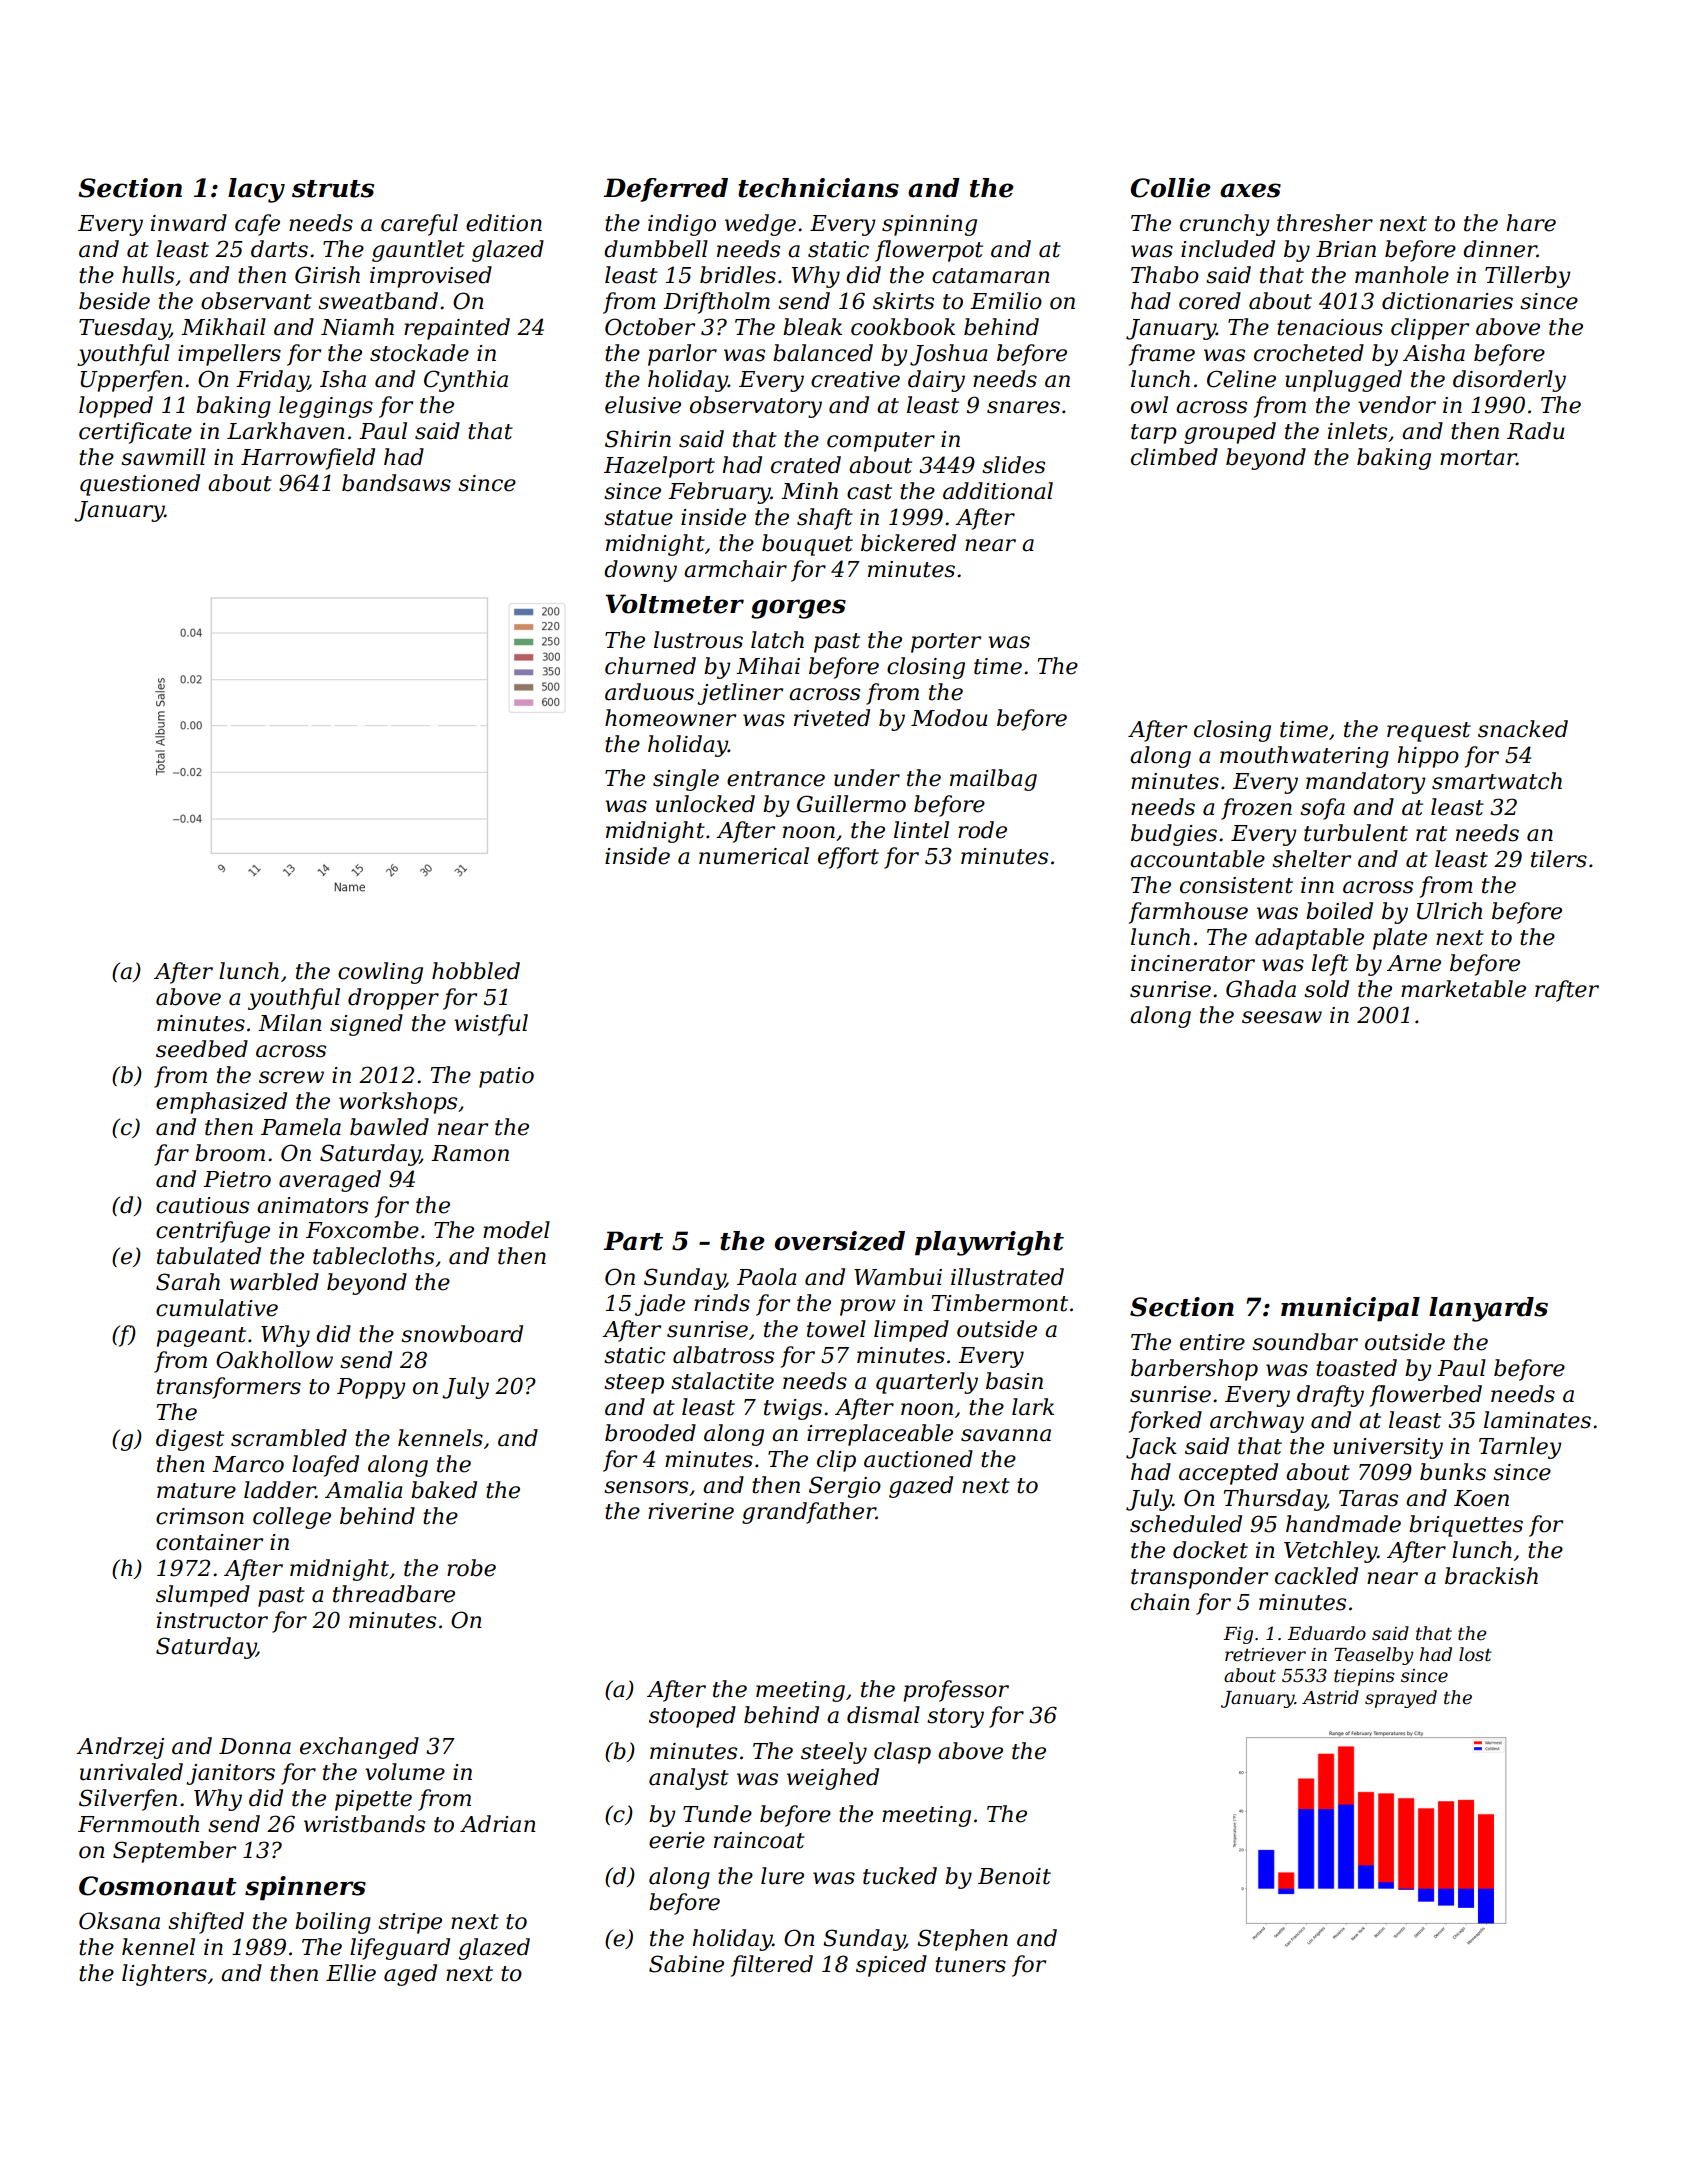 The image size is (1683, 2178). Describe the element at coordinates (120, 1748) in the image. I see `Andrzej` at that location.
